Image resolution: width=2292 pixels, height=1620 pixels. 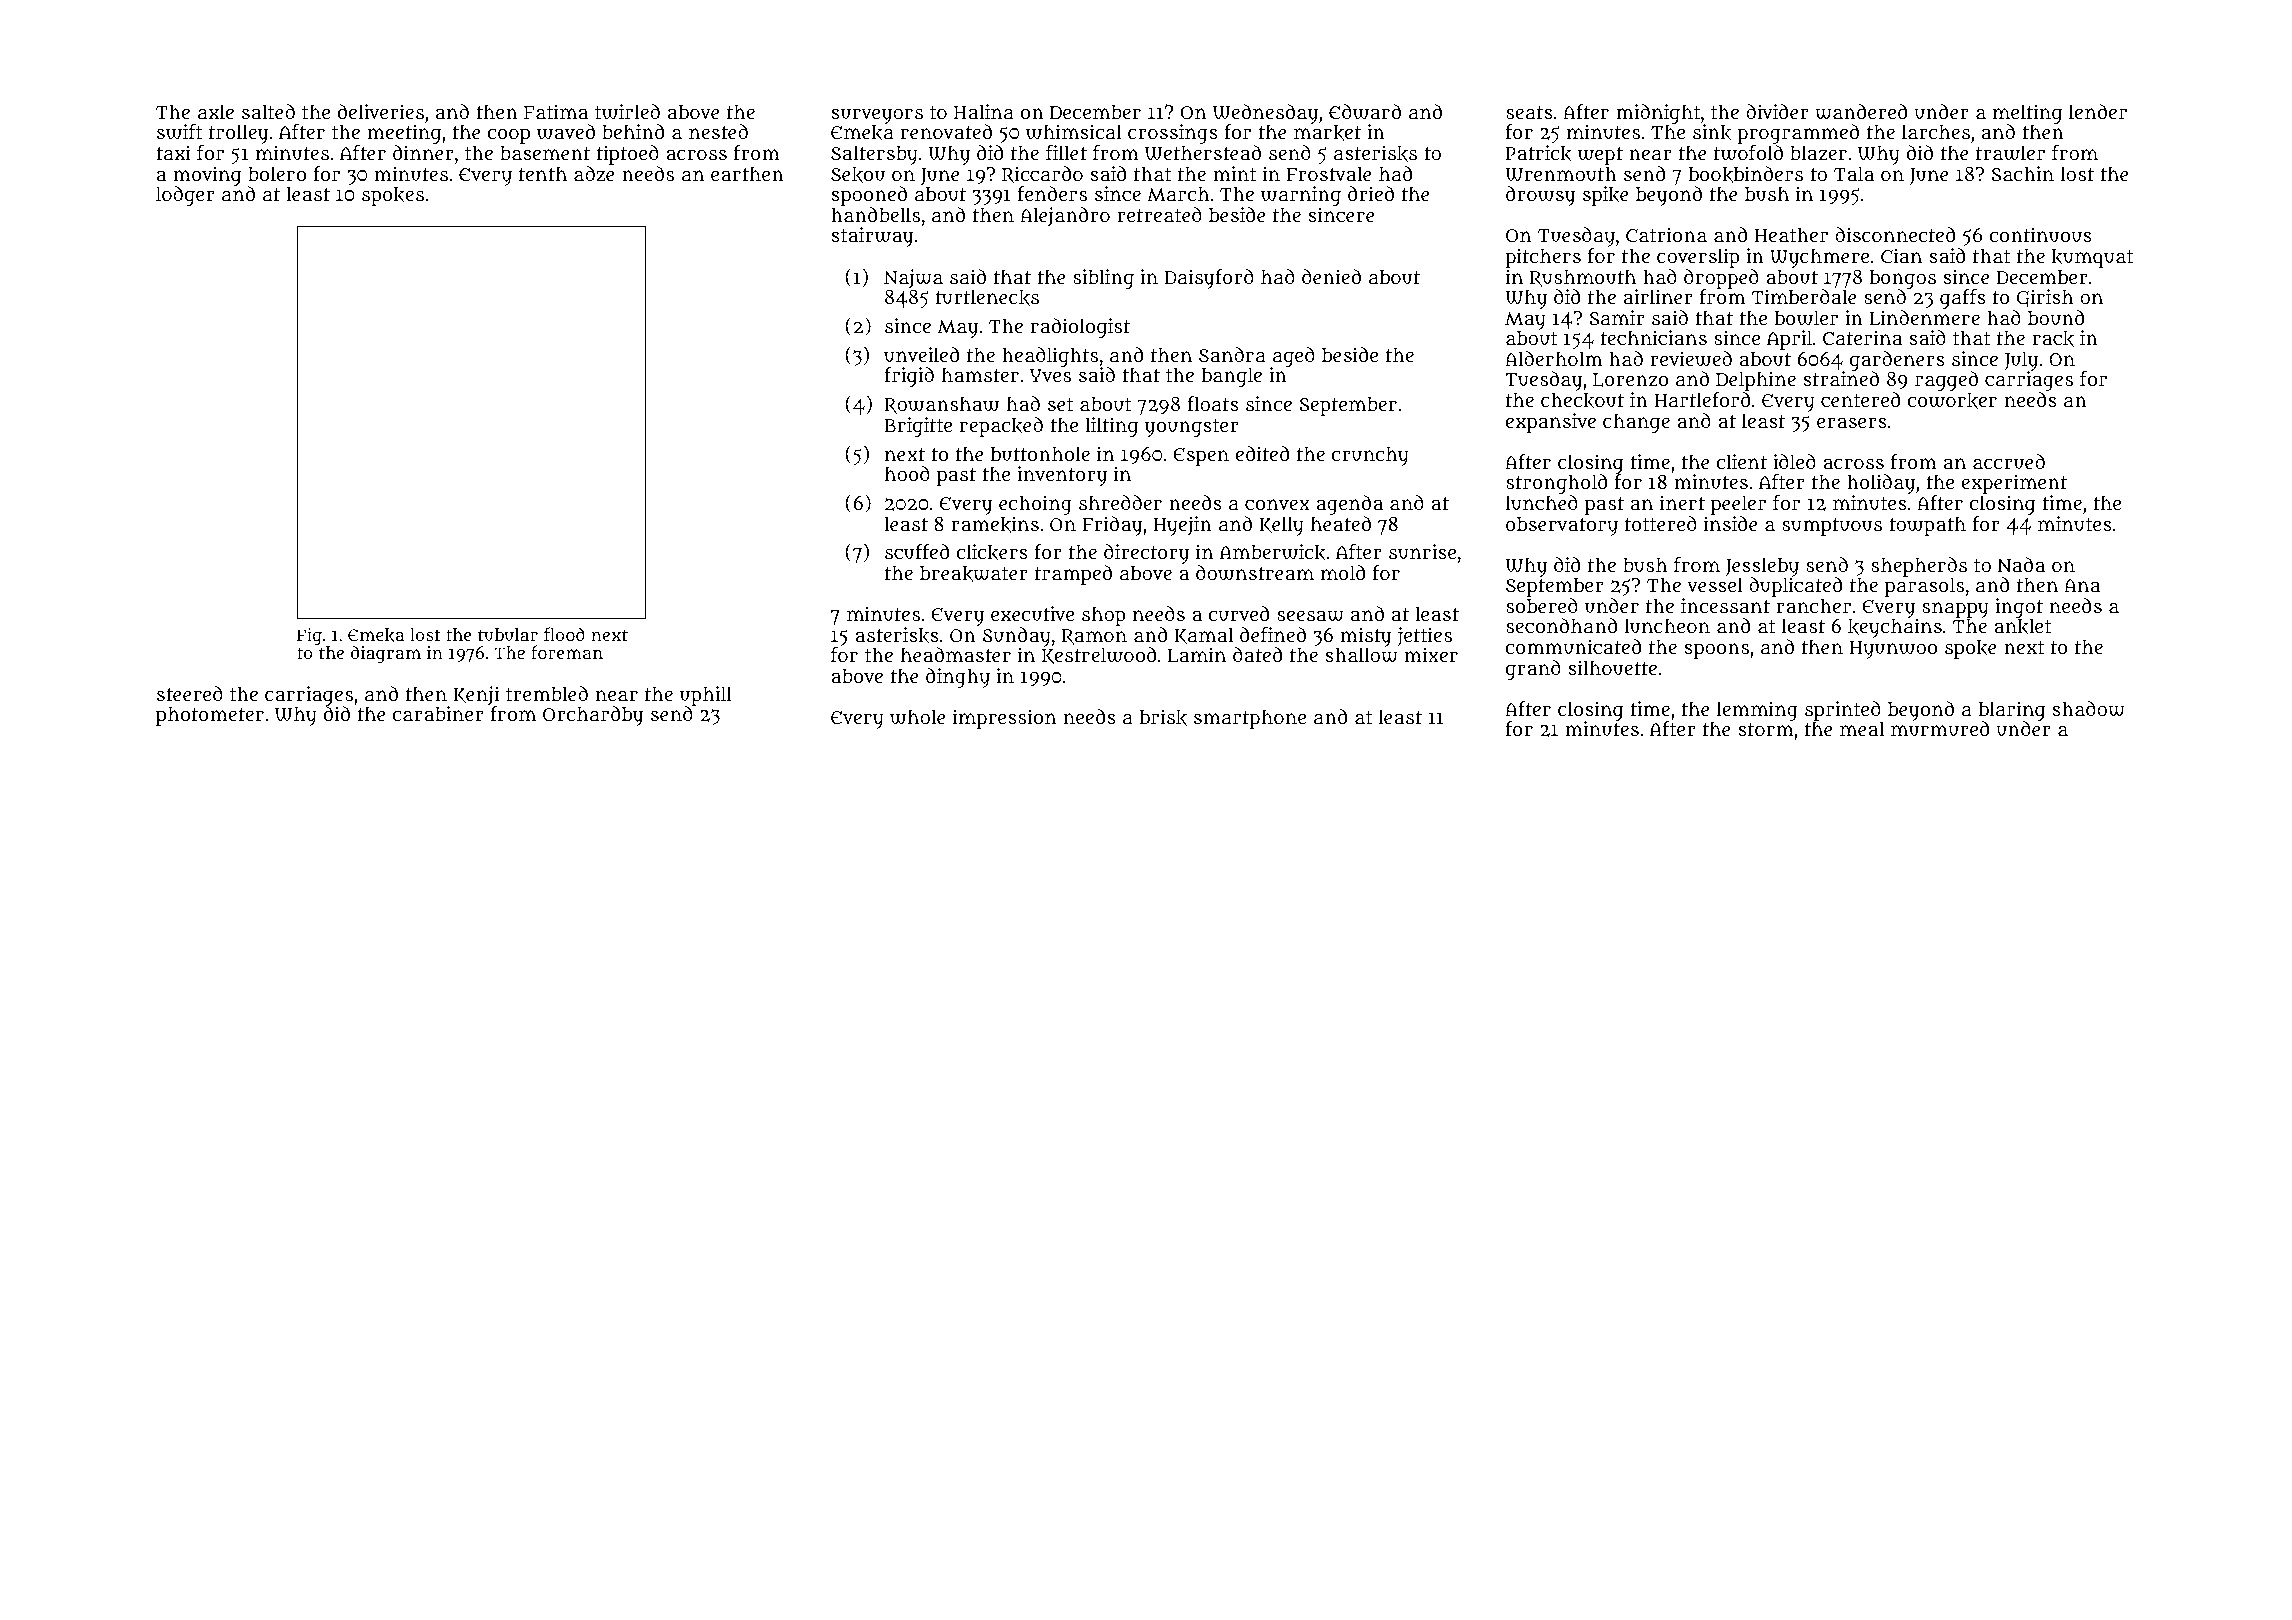 What do you see at coordinates (907, 473) in the image?
I see `hood` at bounding box center [907, 473].
